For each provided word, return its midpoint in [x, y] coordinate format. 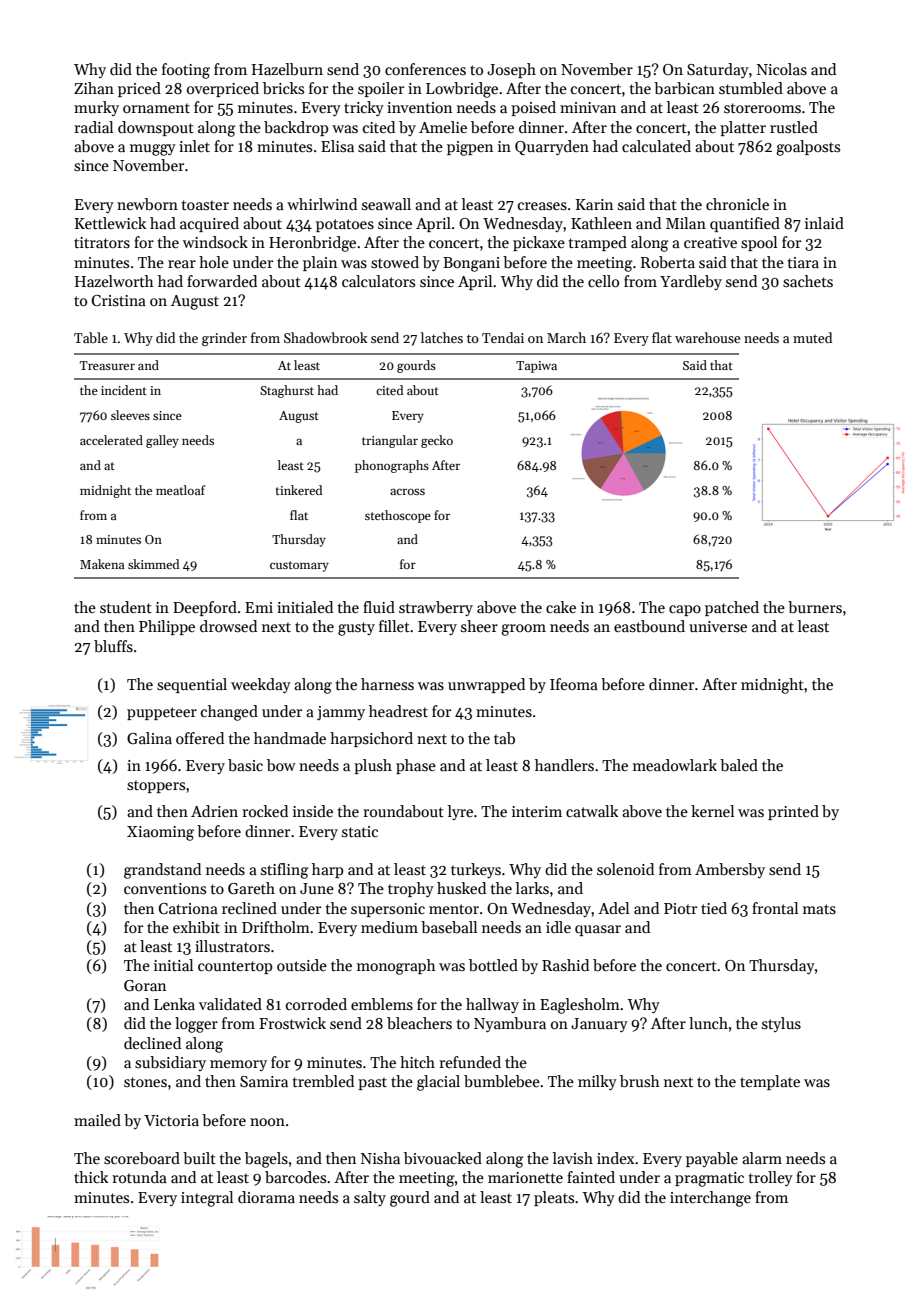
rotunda [139, 1177]
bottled [493, 965]
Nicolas [782, 69]
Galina [149, 738]
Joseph [511, 70]
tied [714, 908]
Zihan [94, 88]
